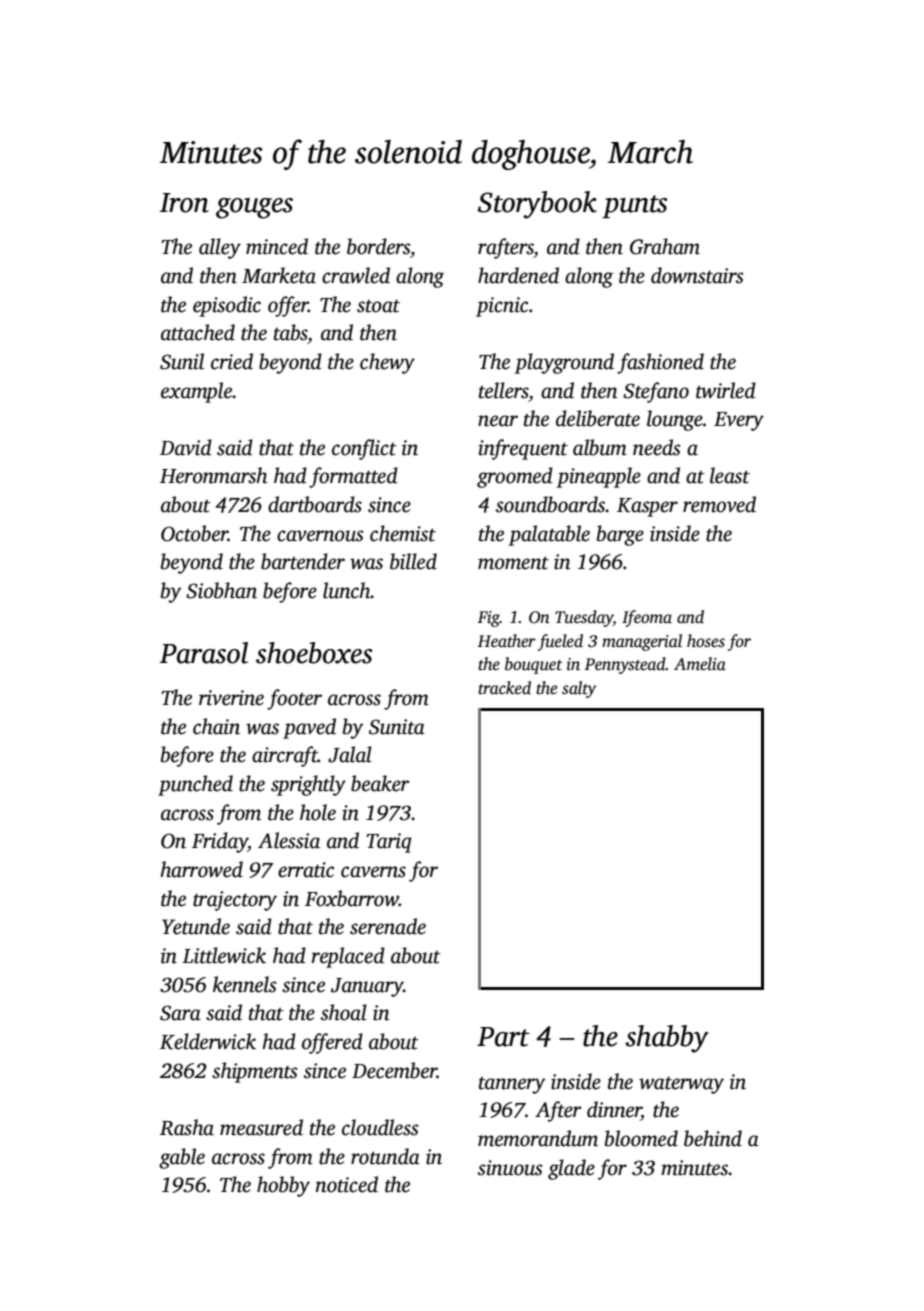 This screenshot has height=1311, width=924. I want to click on Storybook, so click(537, 205).
